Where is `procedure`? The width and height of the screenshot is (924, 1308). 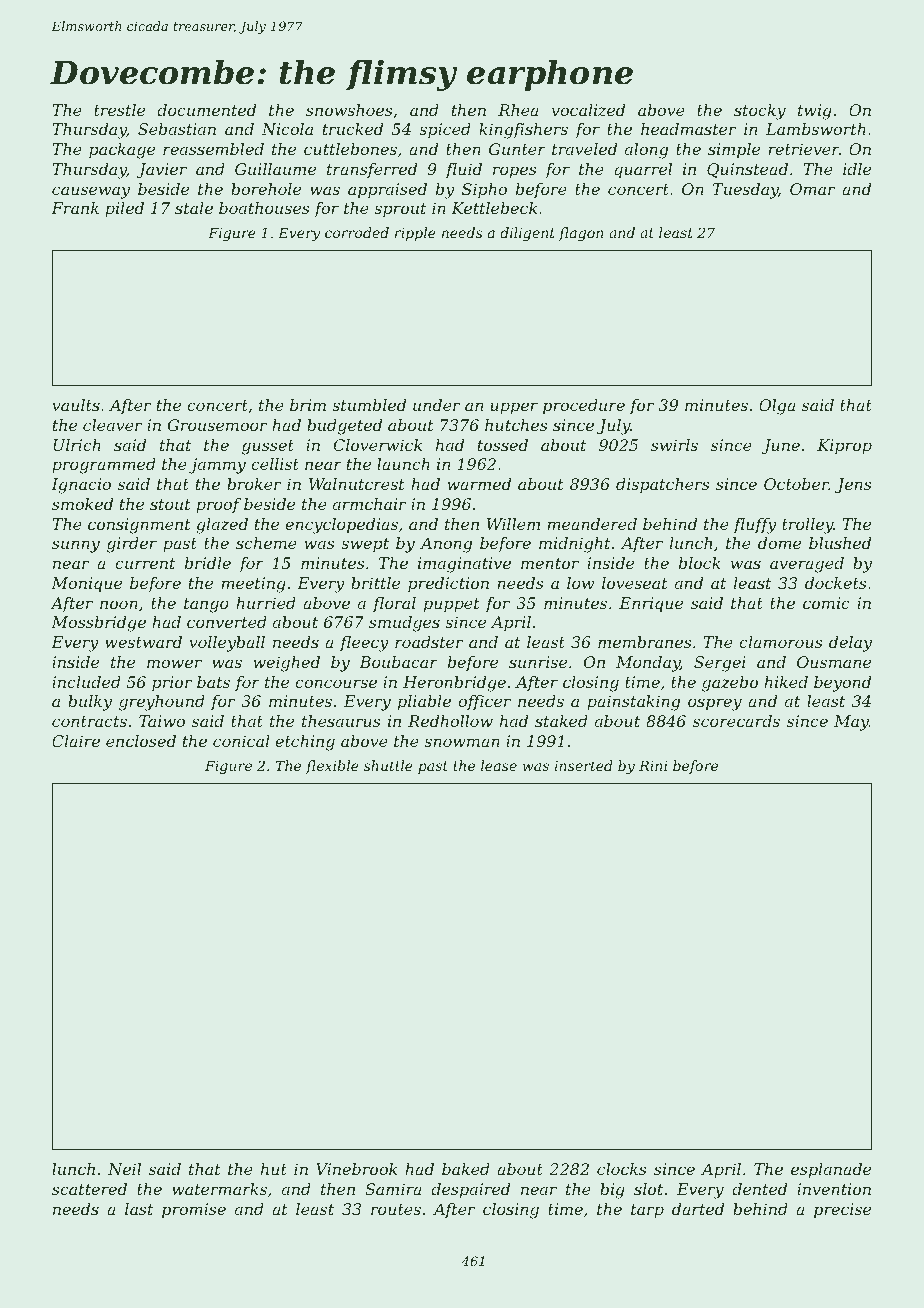
procedure is located at coordinates (584, 407).
